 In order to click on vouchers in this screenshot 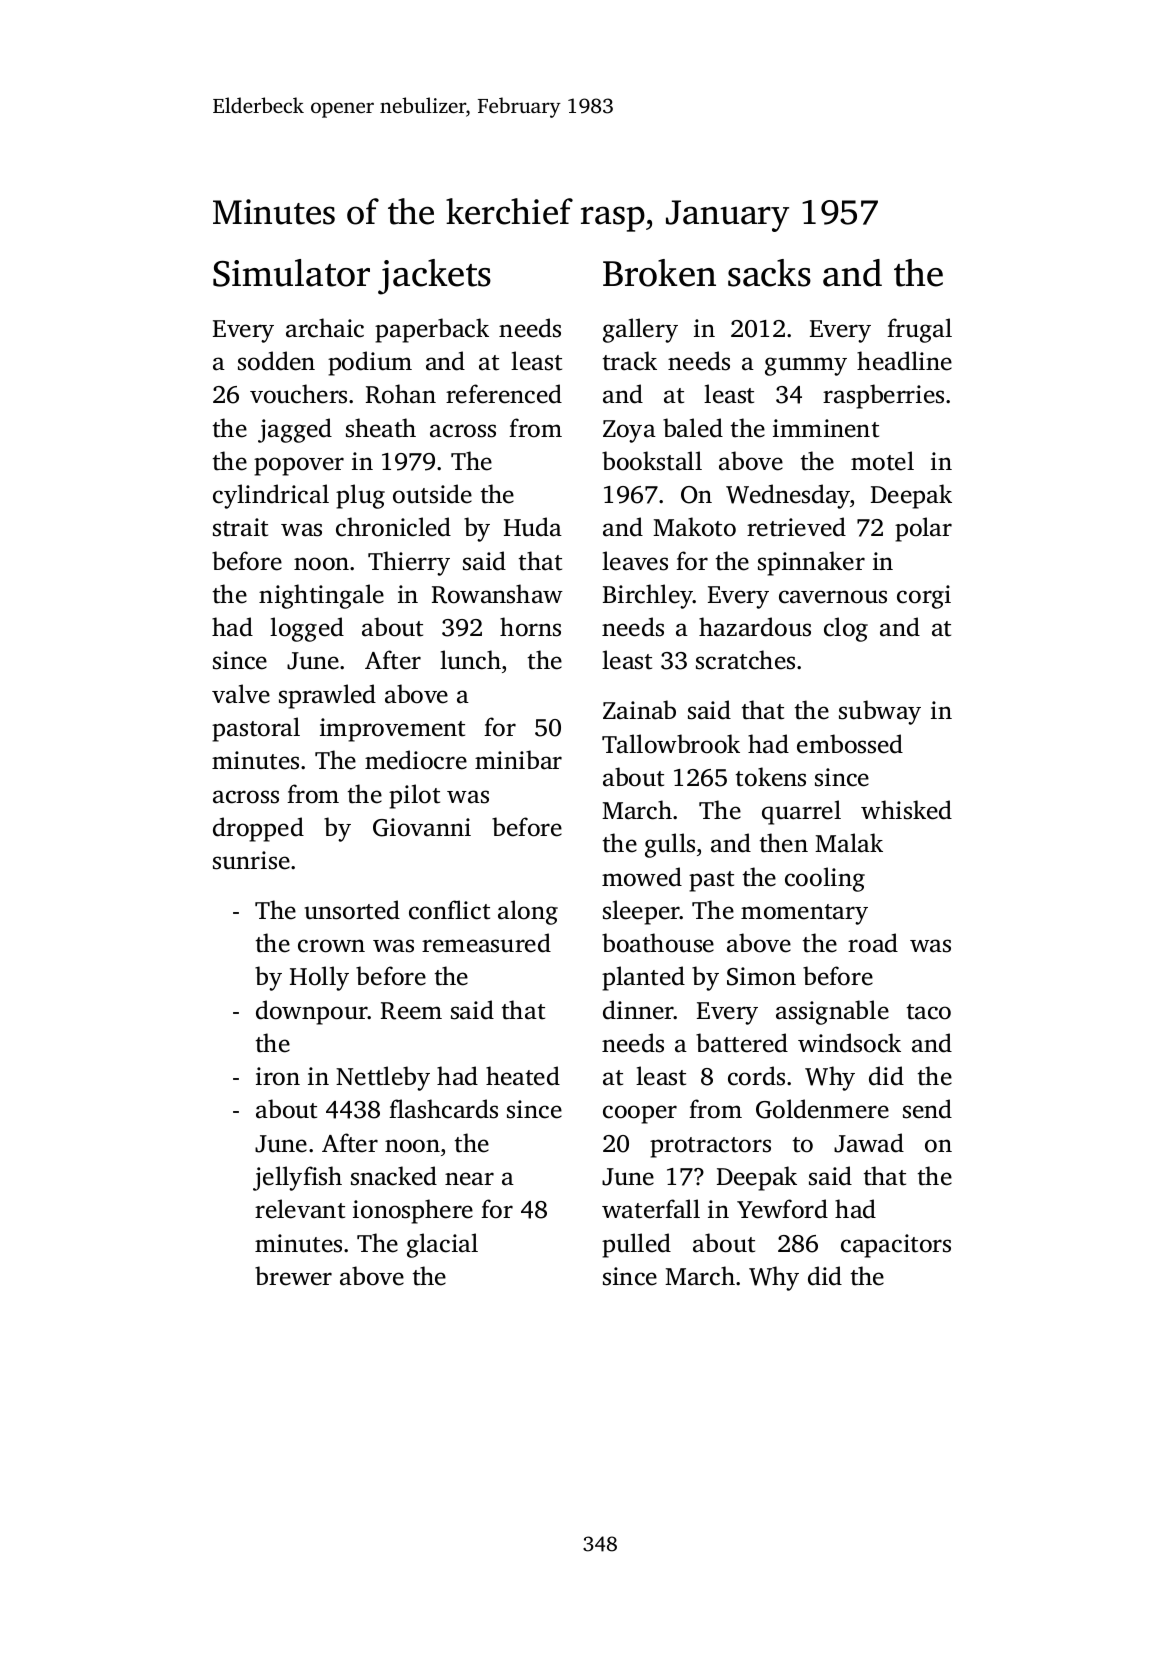, I will do `click(298, 394)`.
